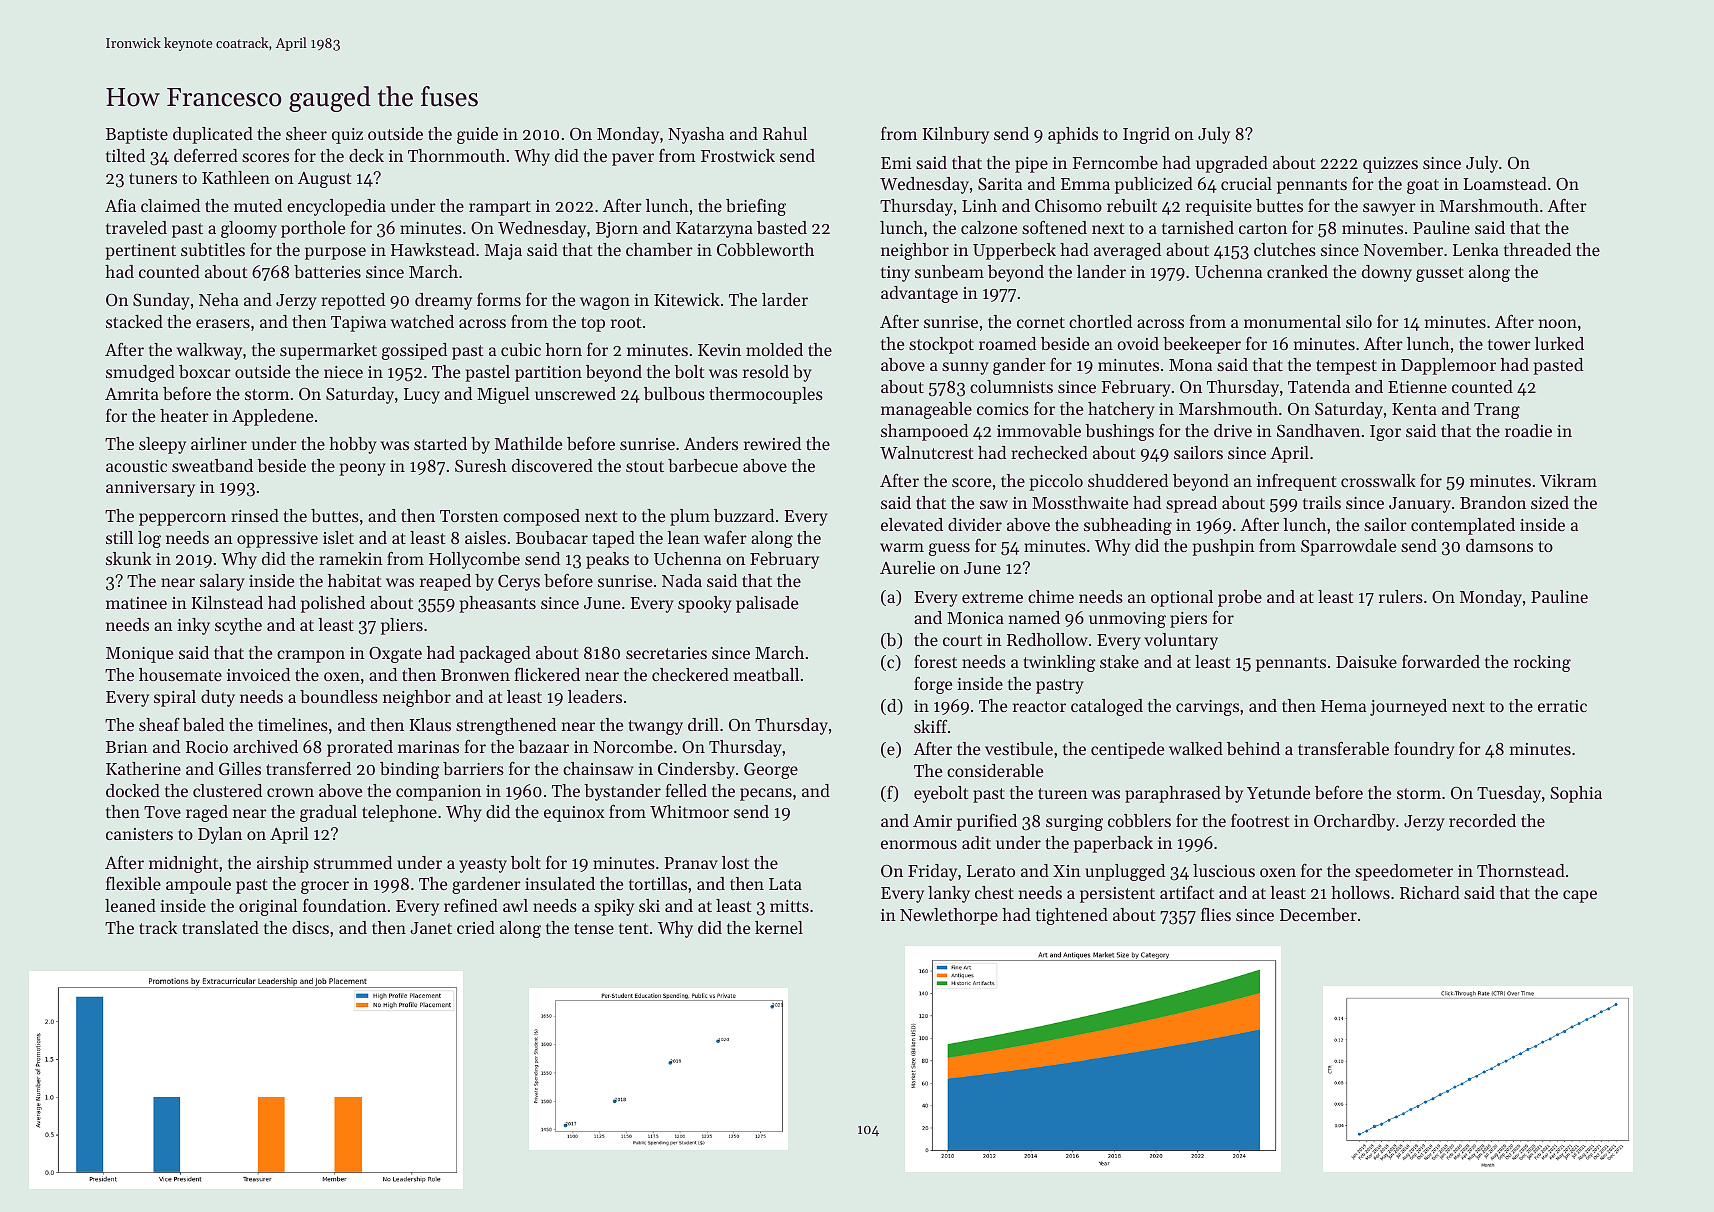  Describe the element at coordinates (1505, 183) in the screenshot. I see `Loamstead` at that location.
